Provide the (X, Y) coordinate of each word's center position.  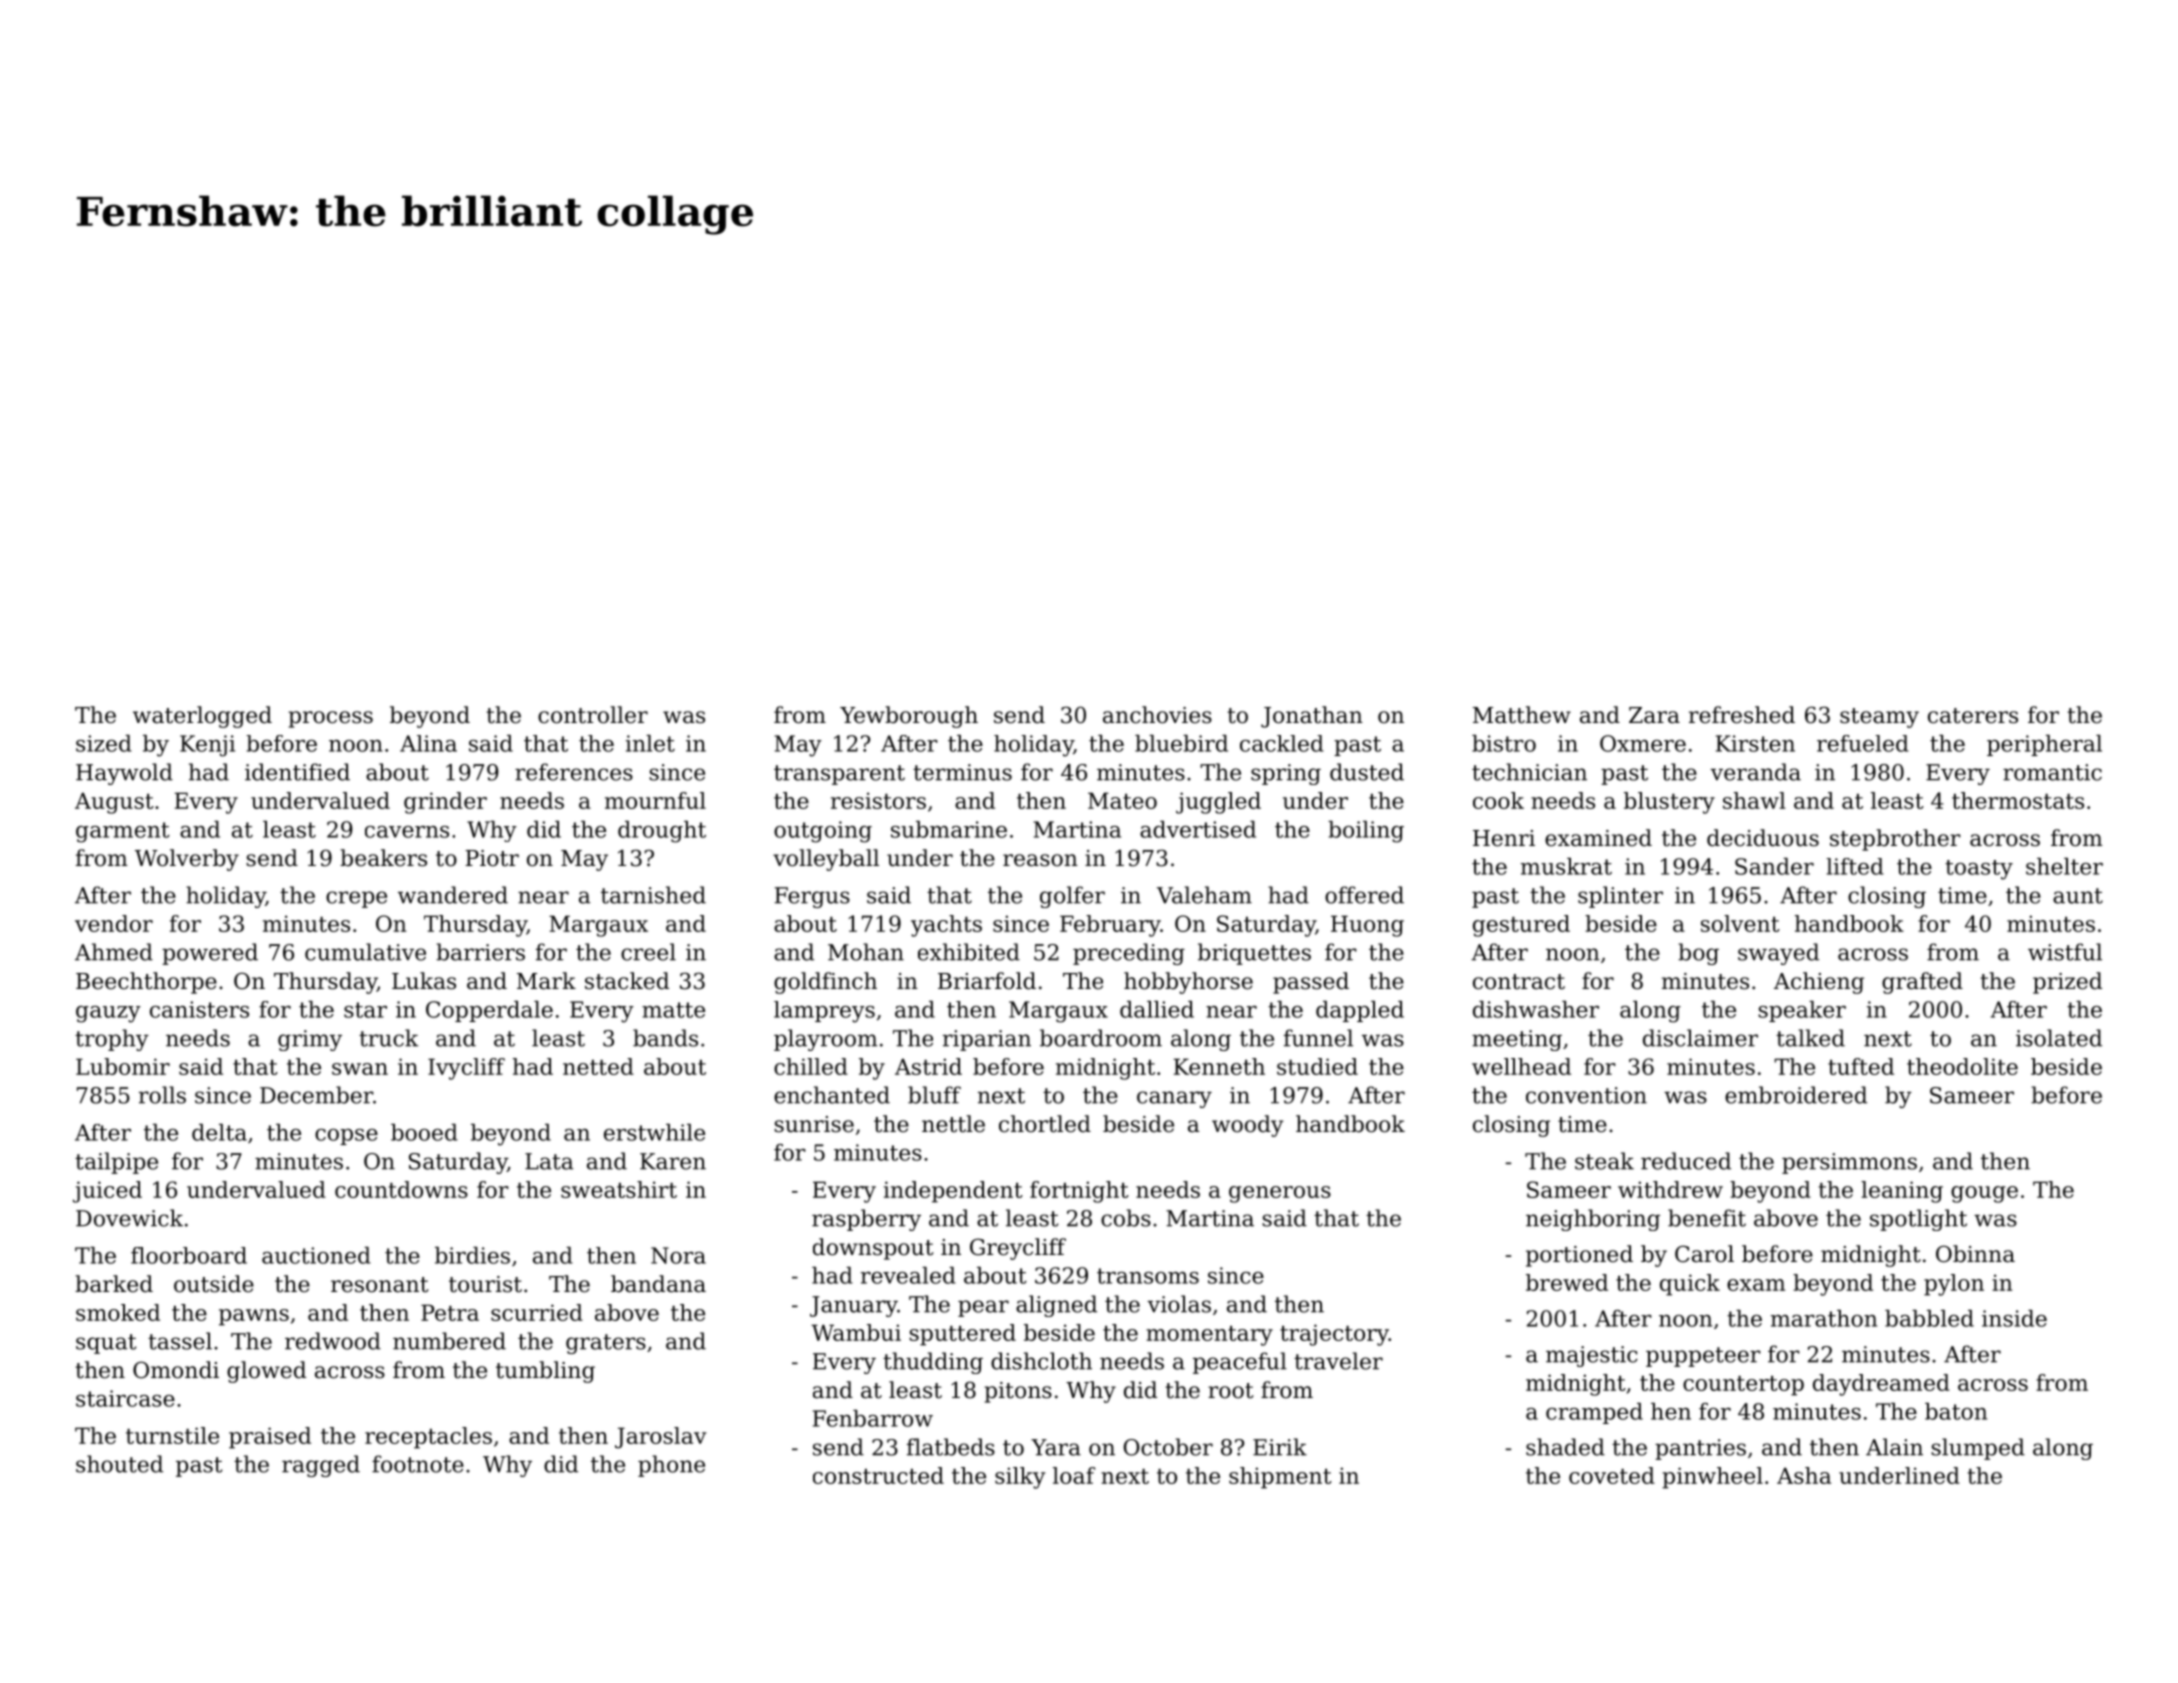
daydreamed (1881, 1385)
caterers (1973, 716)
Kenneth (1219, 1066)
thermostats (2018, 800)
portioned (1579, 1256)
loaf (1074, 1475)
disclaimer (1700, 1038)
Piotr (492, 858)
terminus (962, 772)
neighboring (1593, 1220)
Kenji (207, 746)
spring (1286, 774)
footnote (418, 1464)
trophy (112, 1040)
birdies (472, 1255)
